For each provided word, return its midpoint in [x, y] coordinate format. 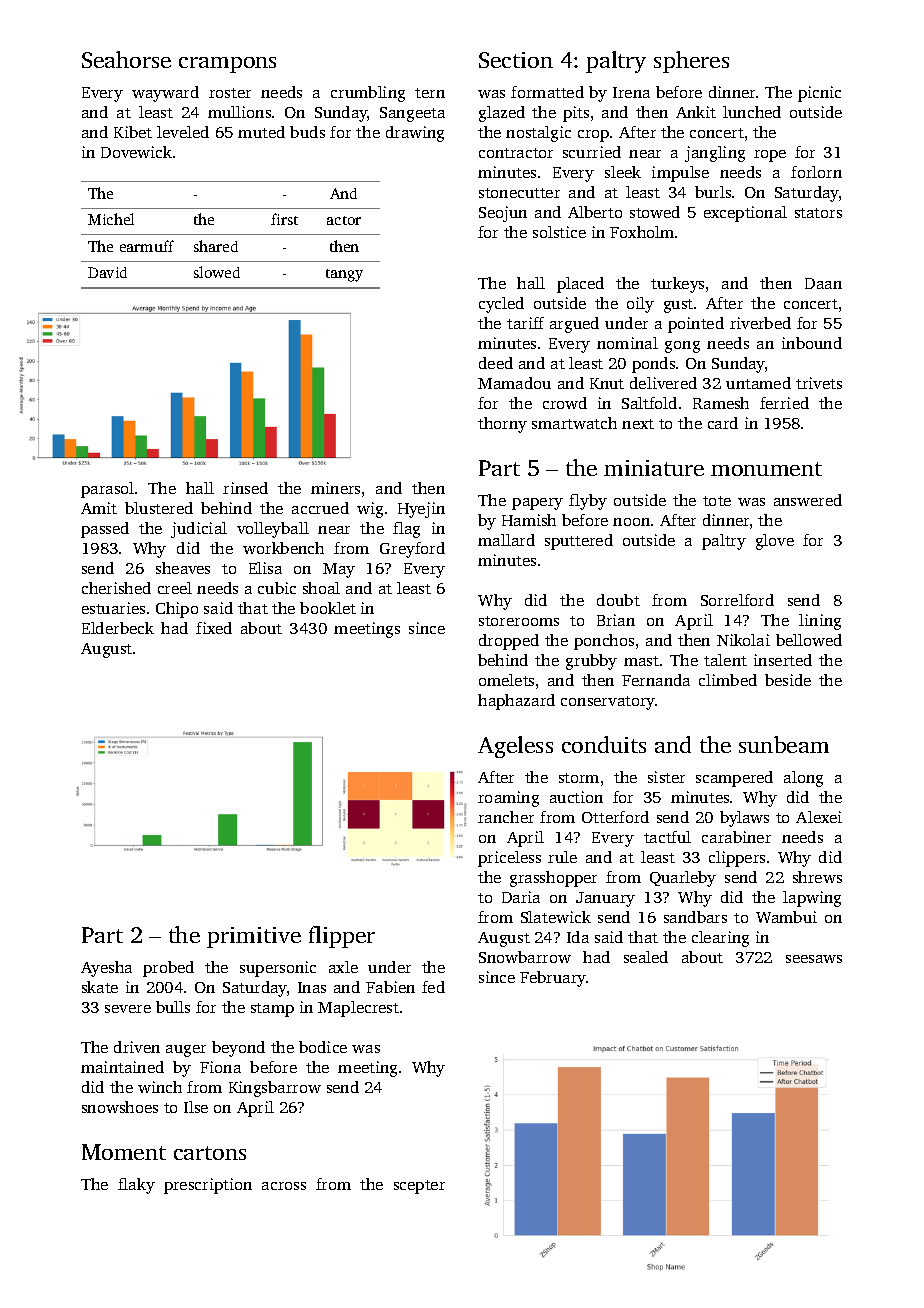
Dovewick [136, 152]
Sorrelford [737, 600]
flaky [136, 1186]
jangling [715, 154]
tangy [344, 275]
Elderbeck [118, 628]
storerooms [519, 621]
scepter [419, 1187]
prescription [208, 1186]
